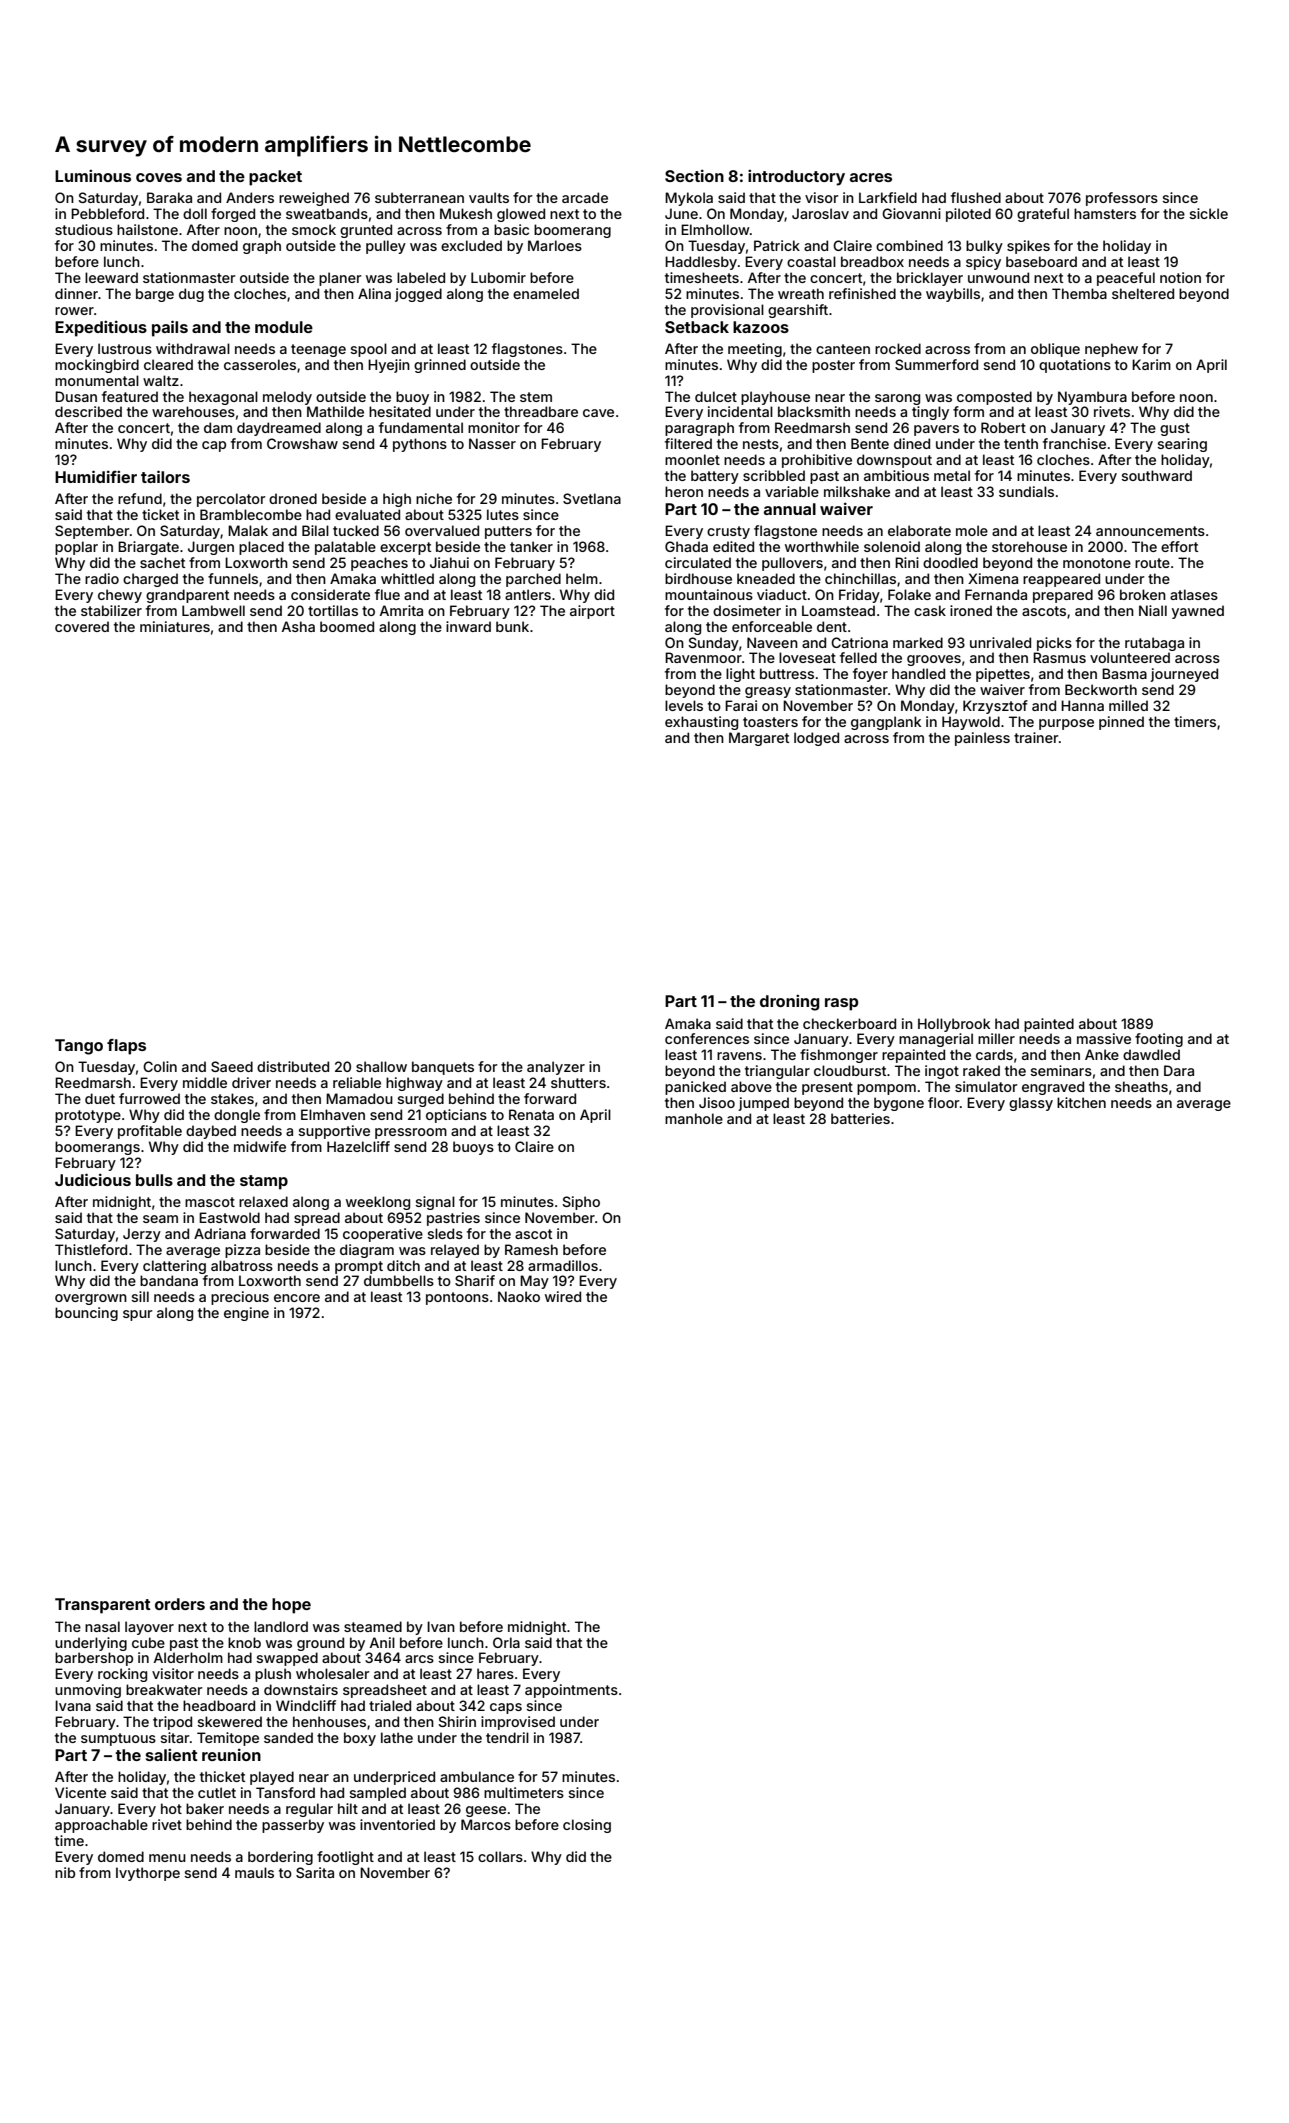 The image size is (1289, 2123). I want to click on forged, so click(233, 215).
